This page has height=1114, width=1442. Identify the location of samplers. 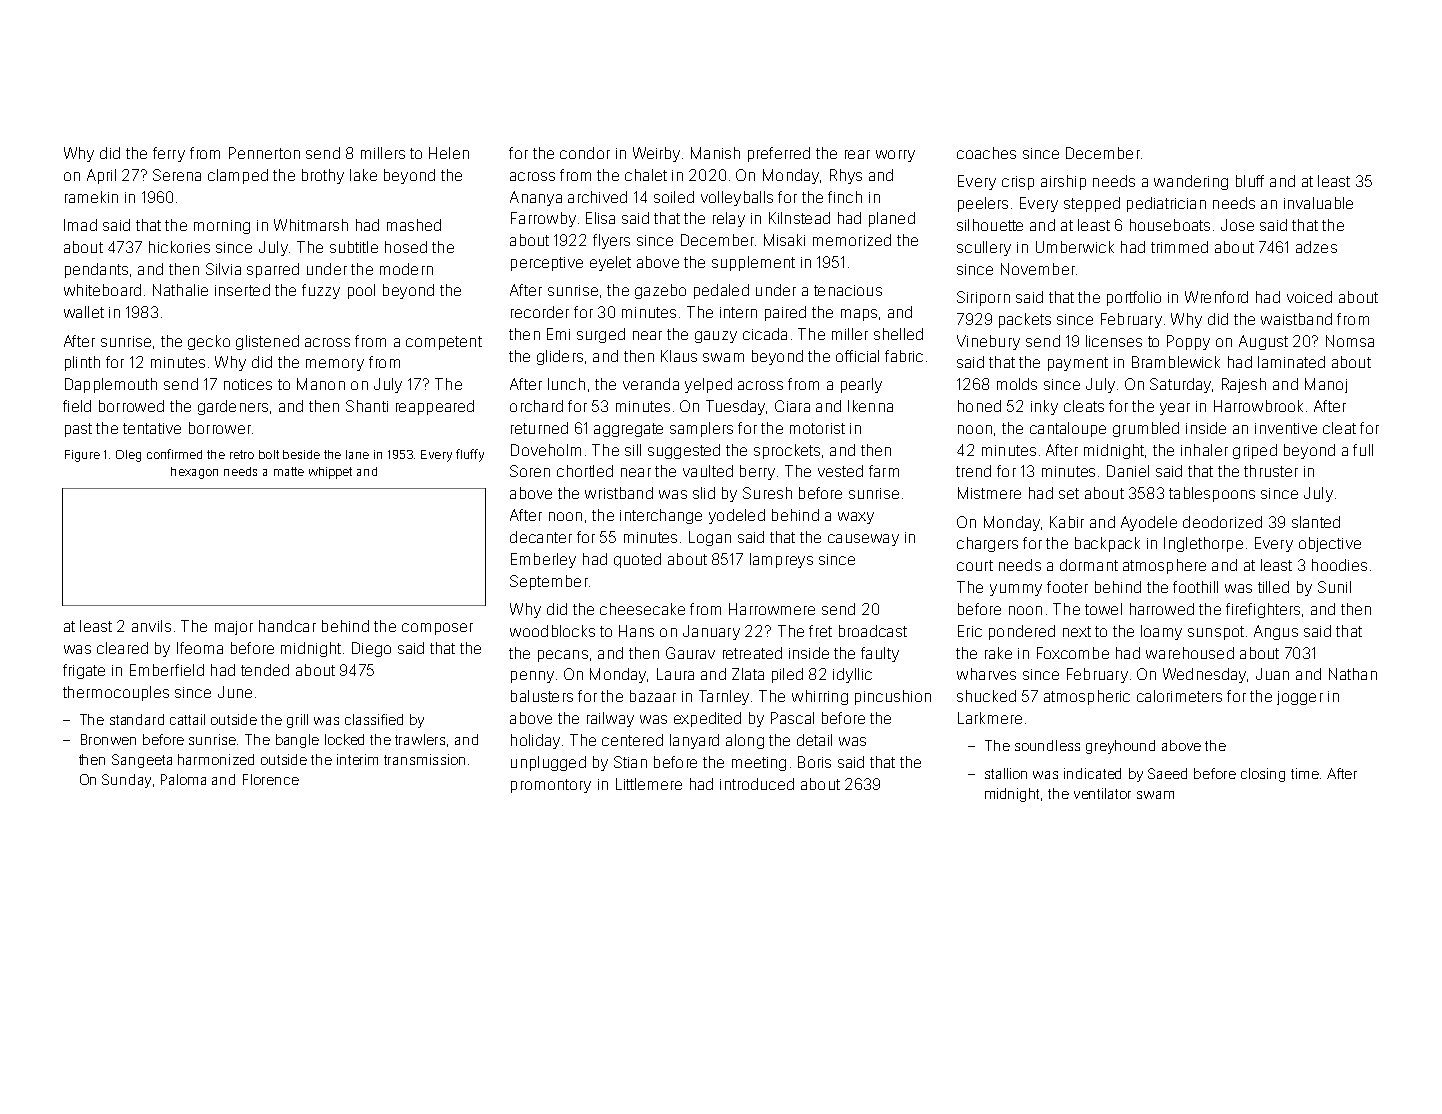
(701, 429).
